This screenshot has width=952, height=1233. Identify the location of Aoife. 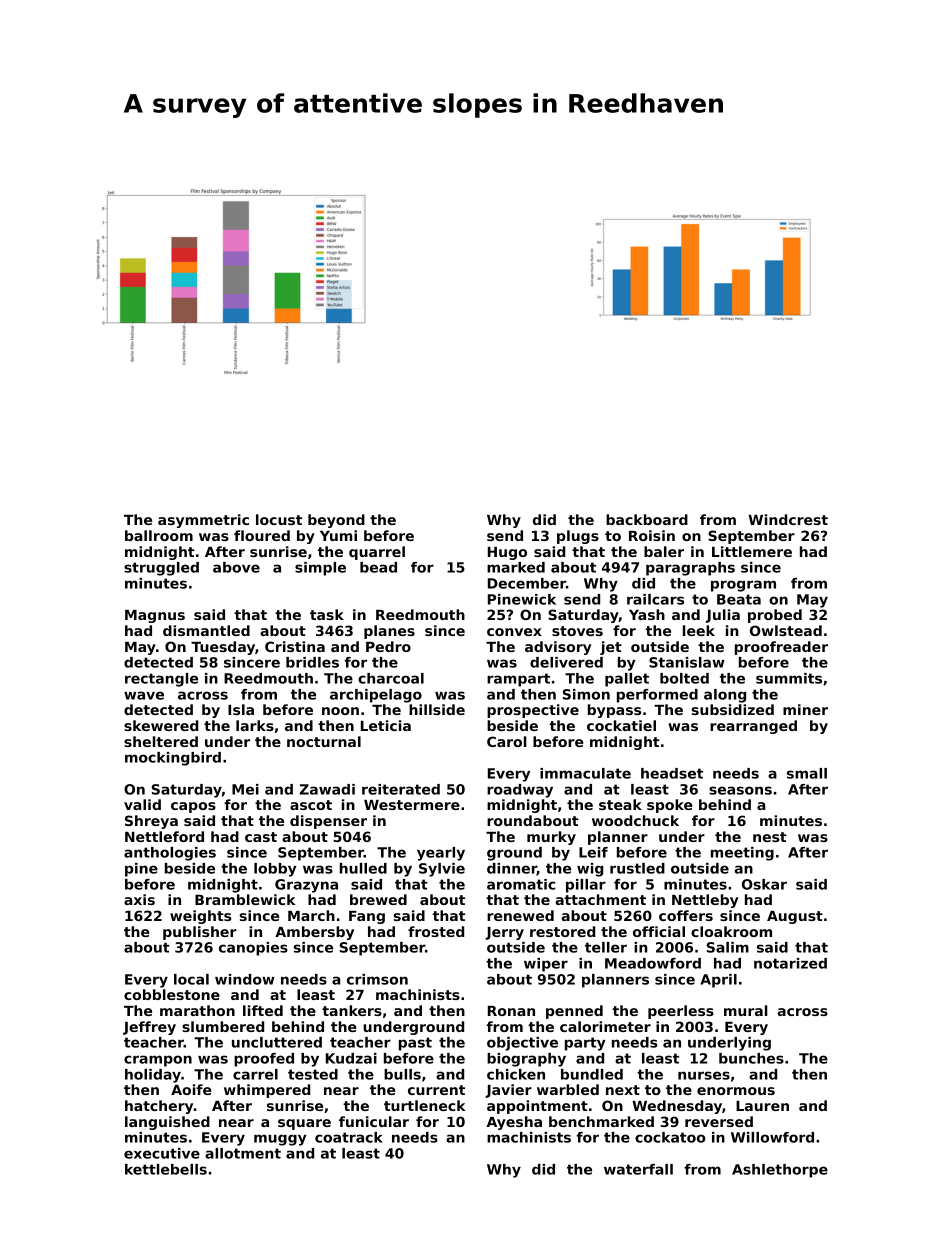
(191, 1089).
